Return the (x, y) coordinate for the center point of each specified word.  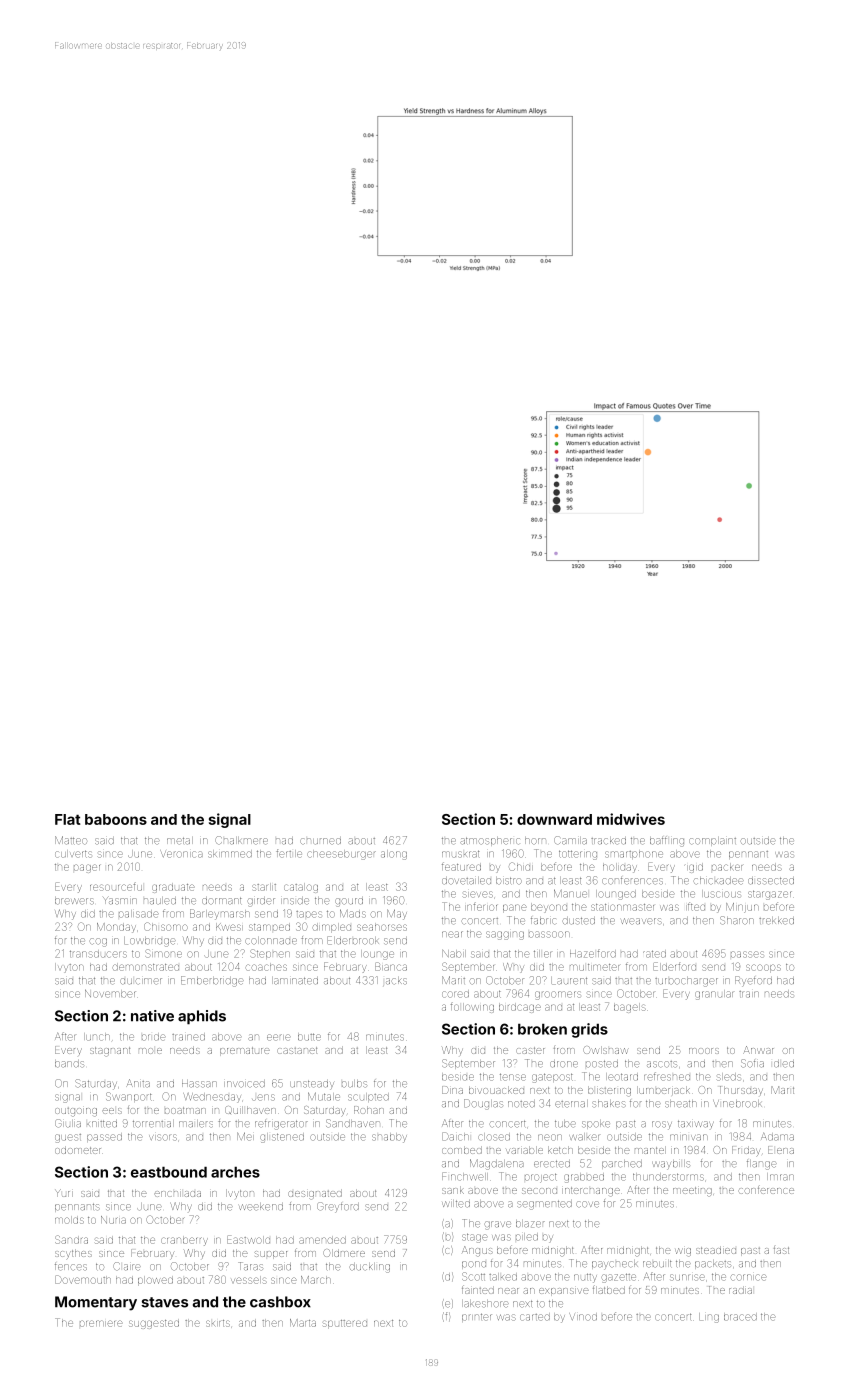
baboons (116, 819)
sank (453, 1190)
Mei (245, 1136)
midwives (631, 819)
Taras (250, 1266)
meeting (692, 1192)
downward (554, 819)
